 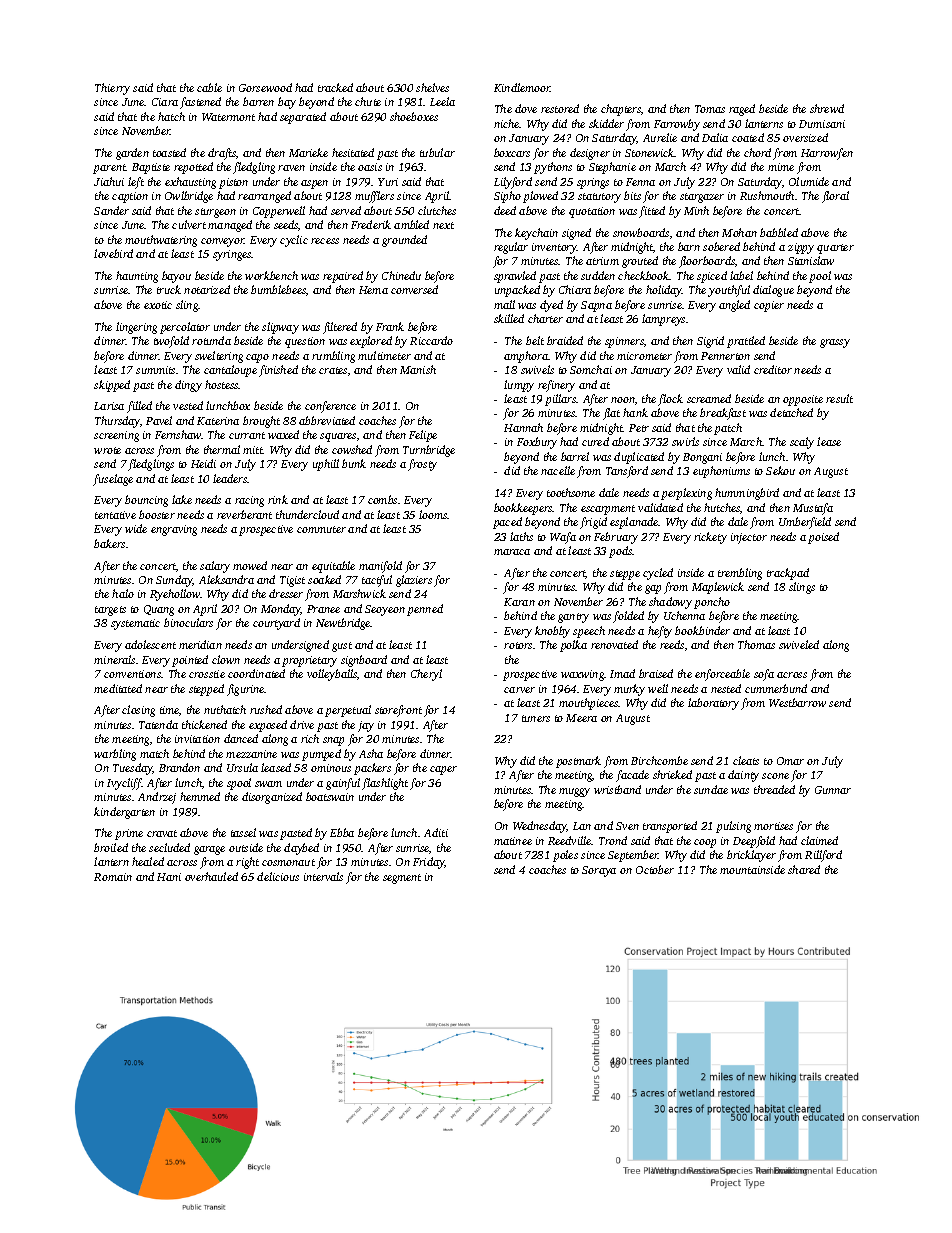 What do you see at coordinates (591, 369) in the page?
I see `Somchai` at bounding box center [591, 369].
